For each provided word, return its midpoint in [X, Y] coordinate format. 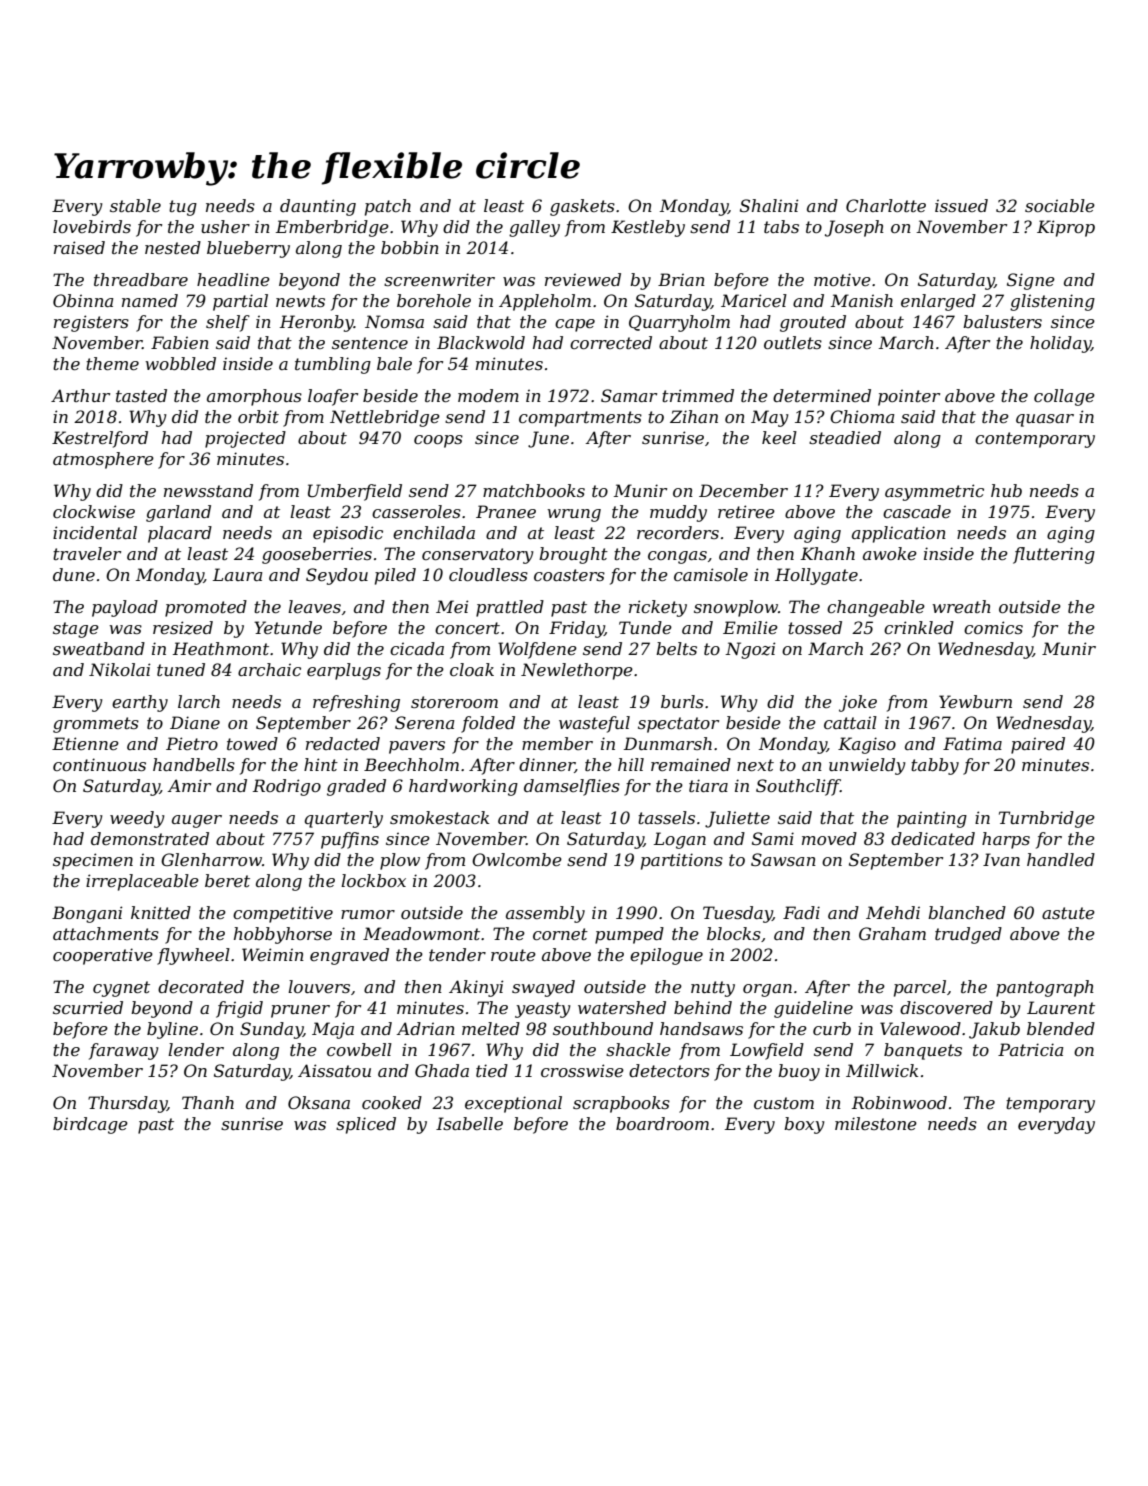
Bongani [87, 914]
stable [135, 205]
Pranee [506, 511]
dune [74, 574]
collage [1064, 397]
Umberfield [355, 492]
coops [438, 441]
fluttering [1054, 555]
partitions [682, 861]
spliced [366, 1125]
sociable [1060, 205]
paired [1038, 745]
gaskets [582, 207]
